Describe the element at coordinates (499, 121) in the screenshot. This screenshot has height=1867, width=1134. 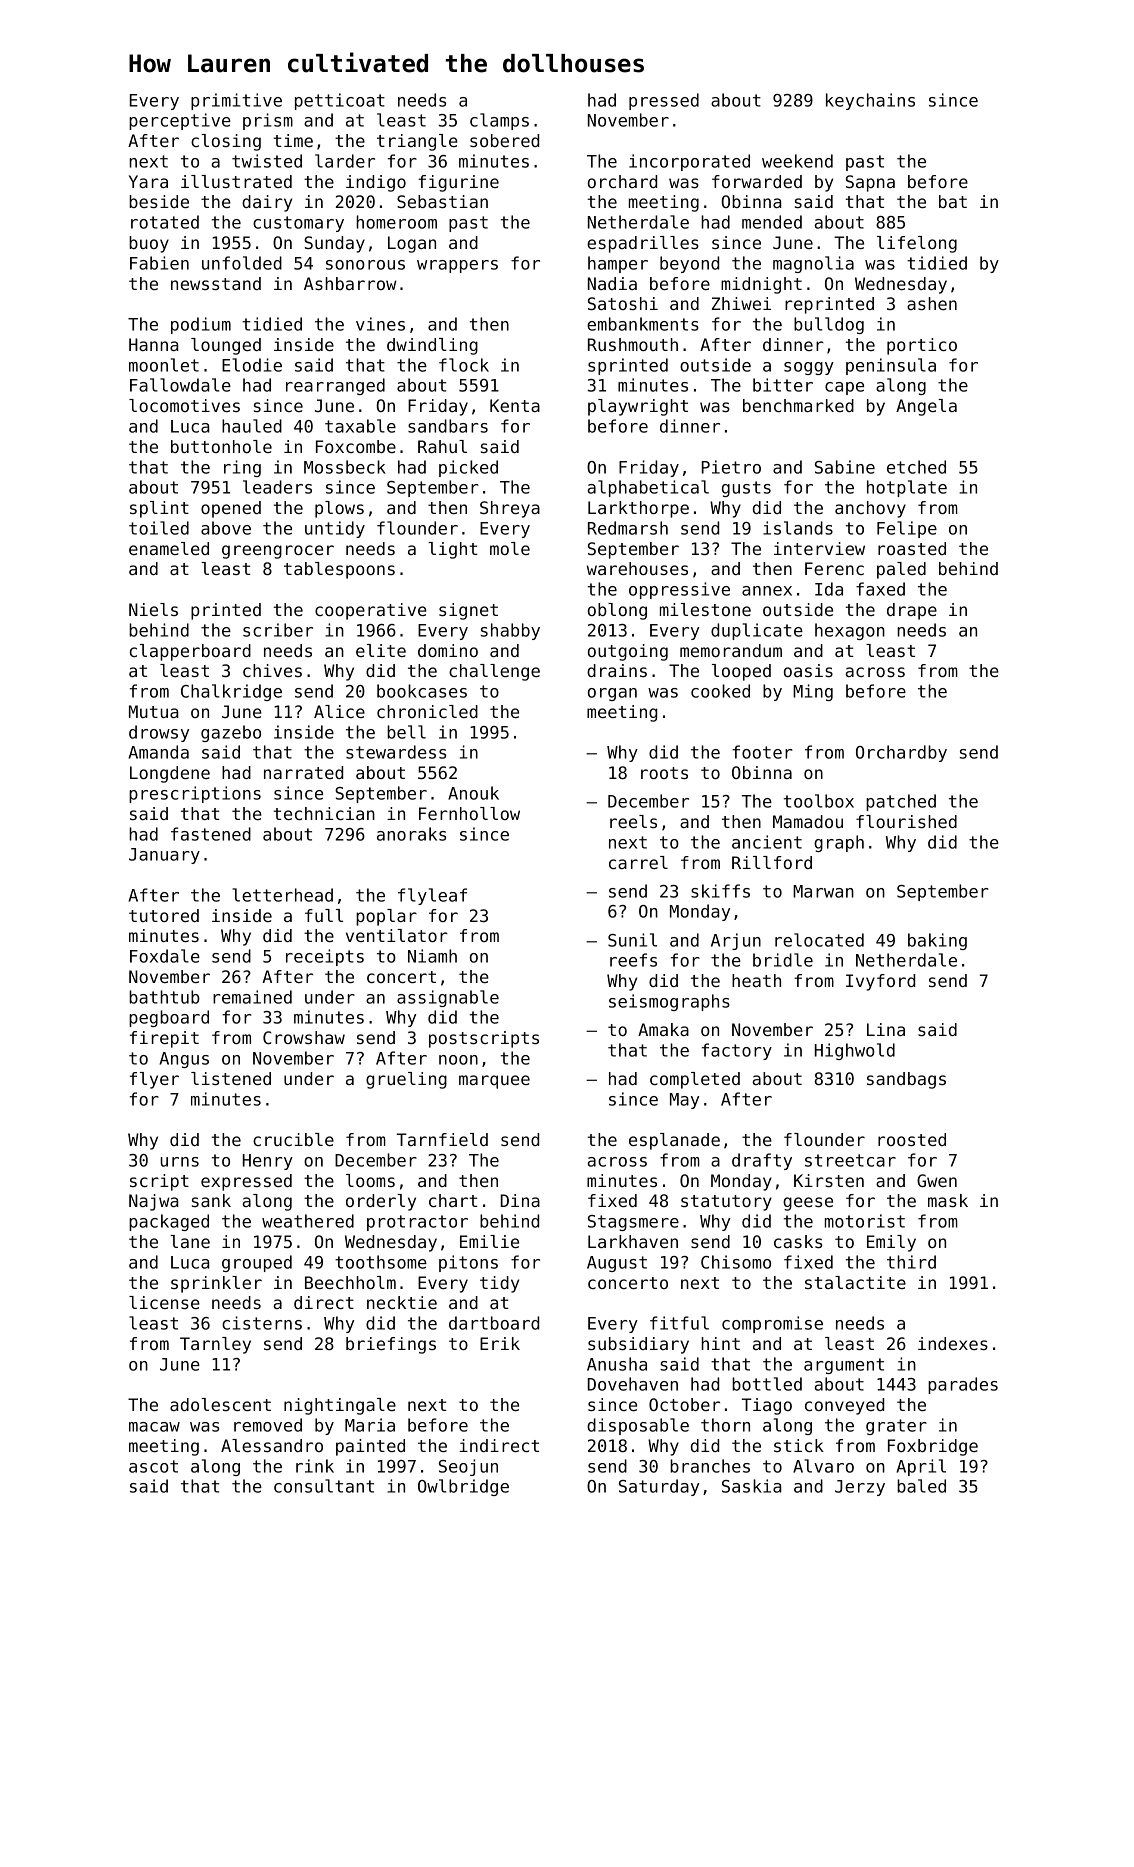
I see `clamps` at that location.
